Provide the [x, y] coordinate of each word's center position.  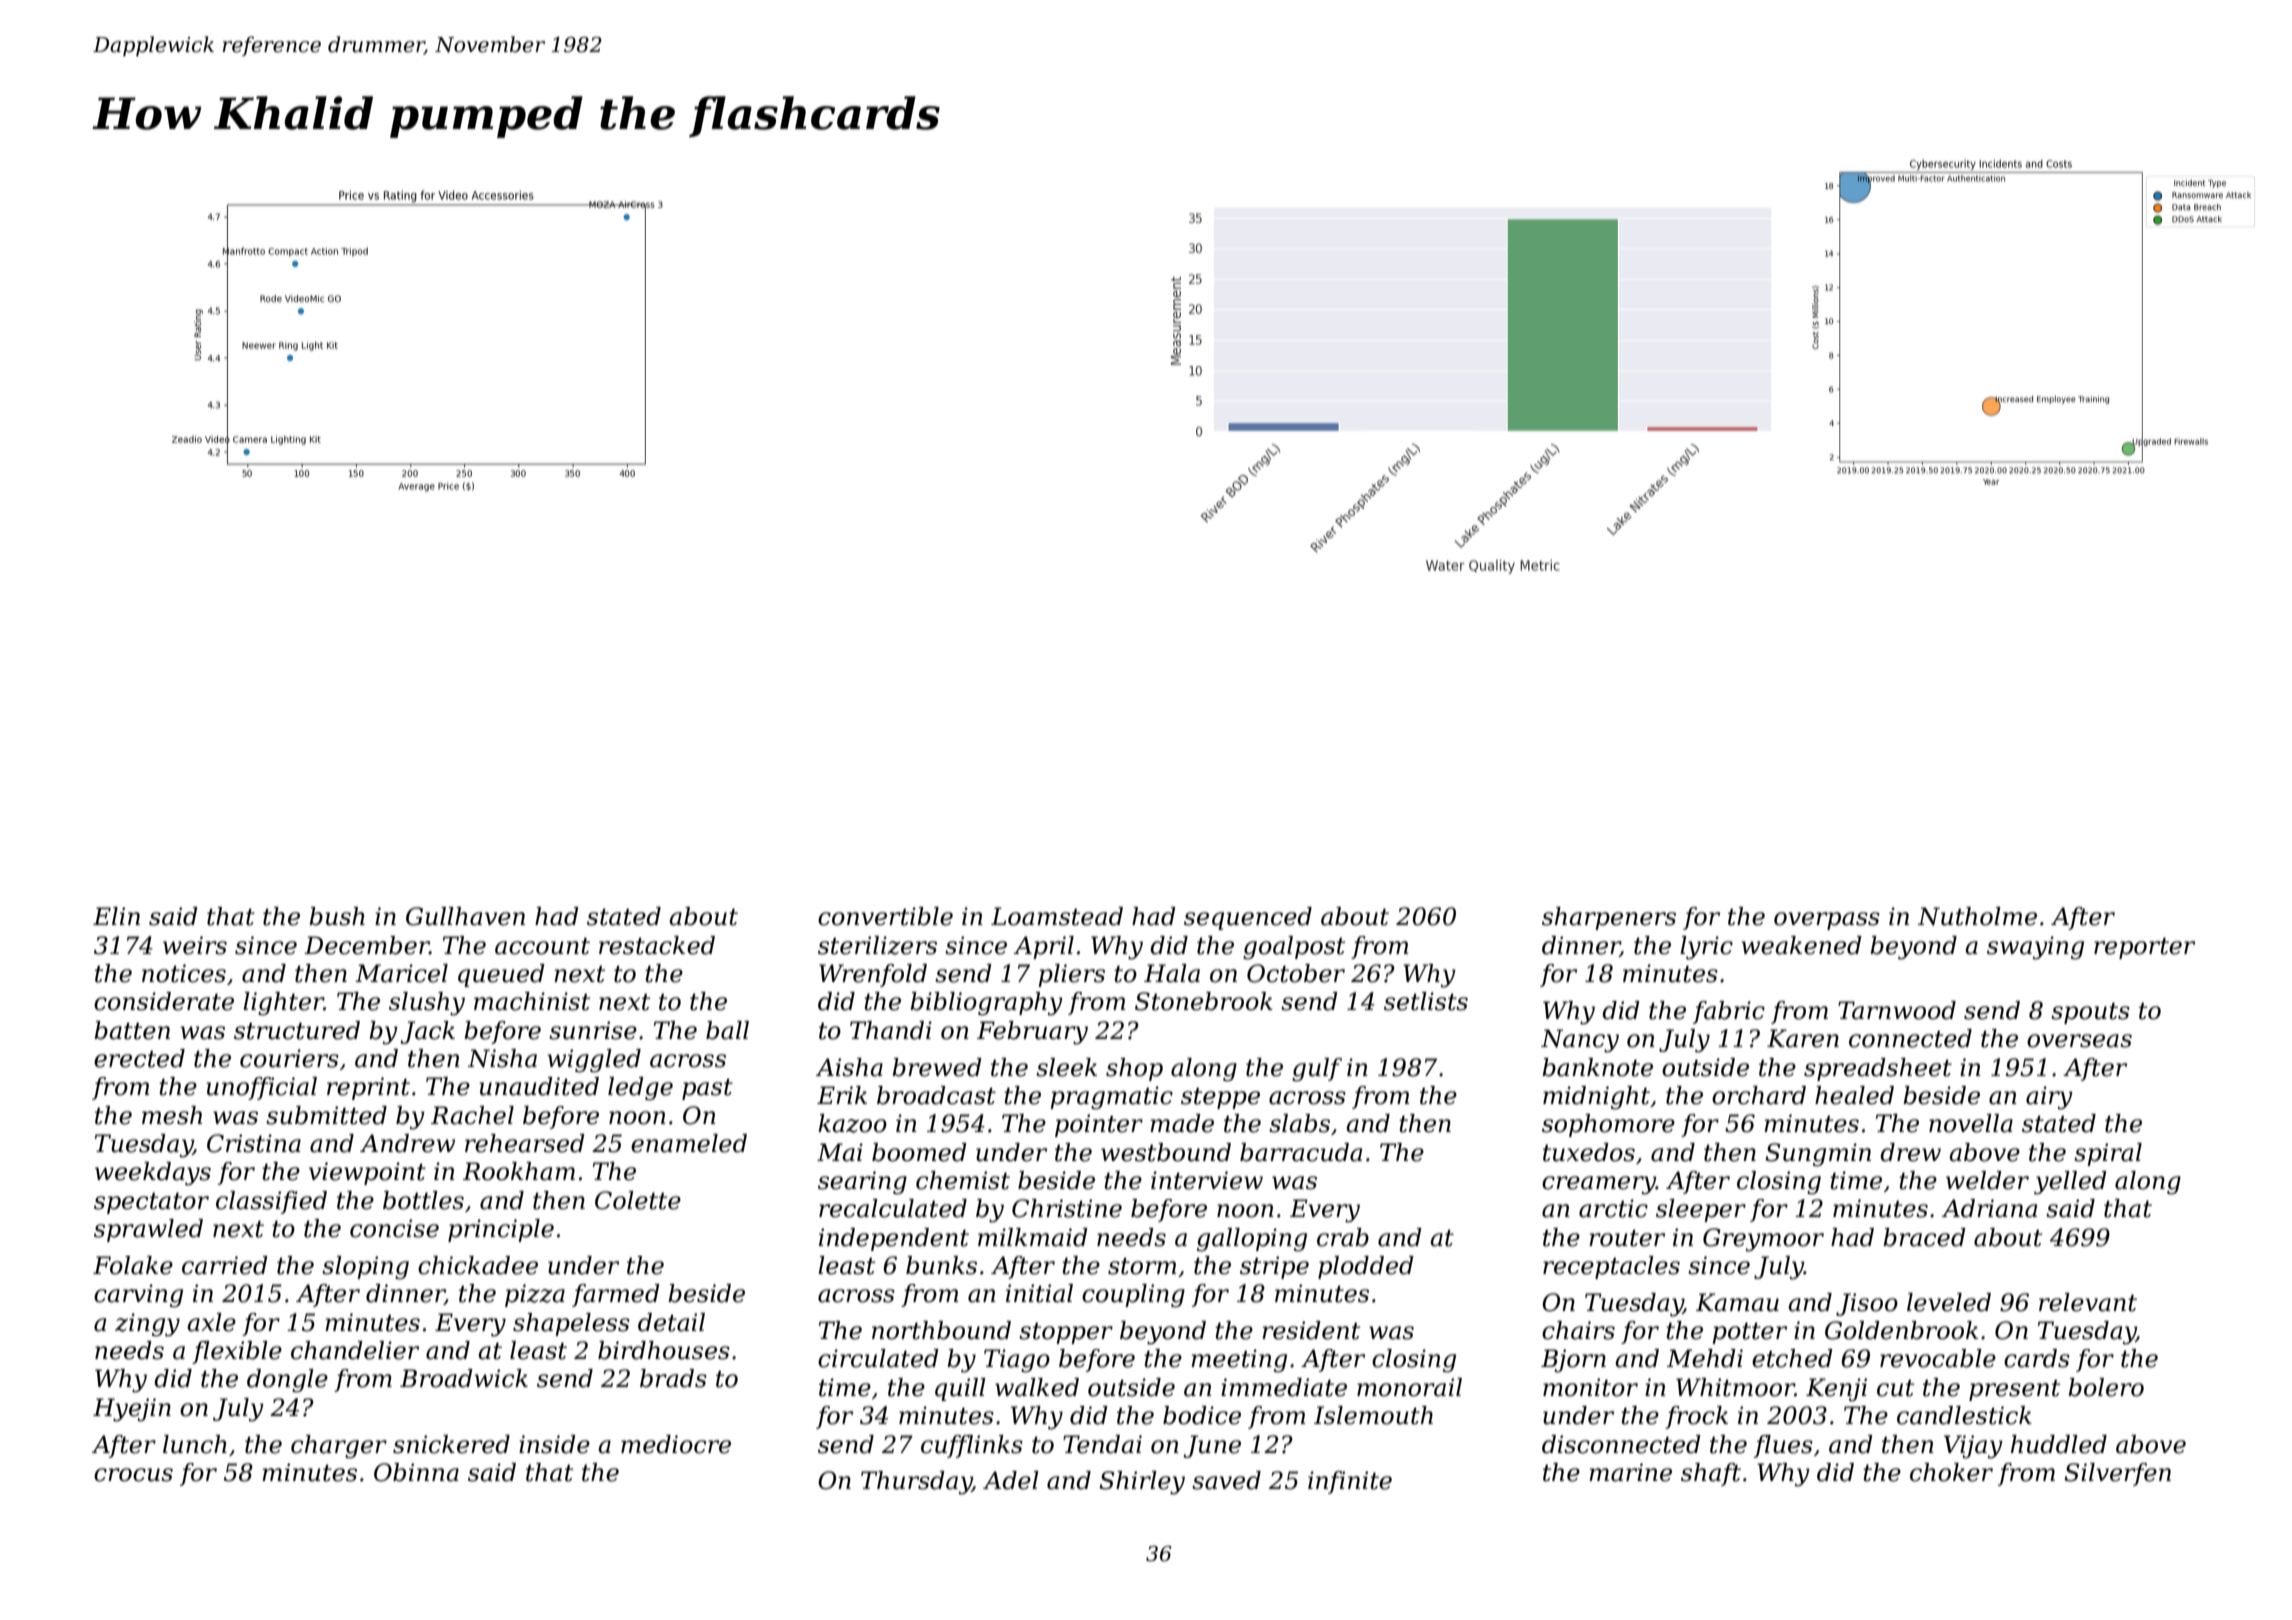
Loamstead [1057, 916]
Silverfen [2117, 1474]
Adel [1011, 1480]
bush [337, 916]
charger [339, 1447]
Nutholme [1977, 916]
